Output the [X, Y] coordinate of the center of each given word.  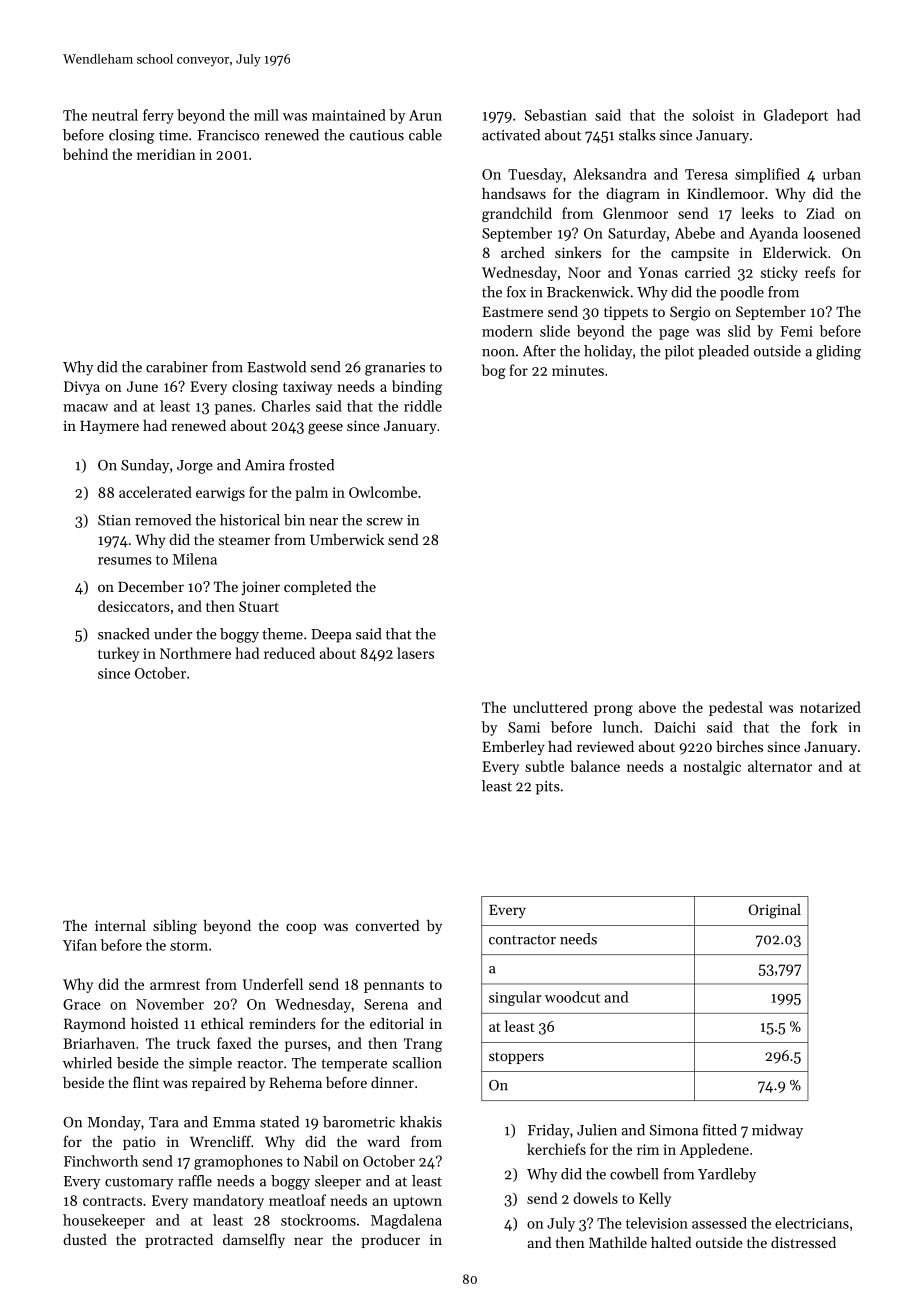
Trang [423, 1045]
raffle [195, 1181]
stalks [637, 135]
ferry [158, 116]
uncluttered [550, 707]
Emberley [513, 748]
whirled [87, 1063]
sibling [175, 927]
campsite [700, 254]
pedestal [736, 708]
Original [774, 911]
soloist [713, 115]
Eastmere [512, 312]
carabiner [177, 367]
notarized [830, 707]
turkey [118, 654]
